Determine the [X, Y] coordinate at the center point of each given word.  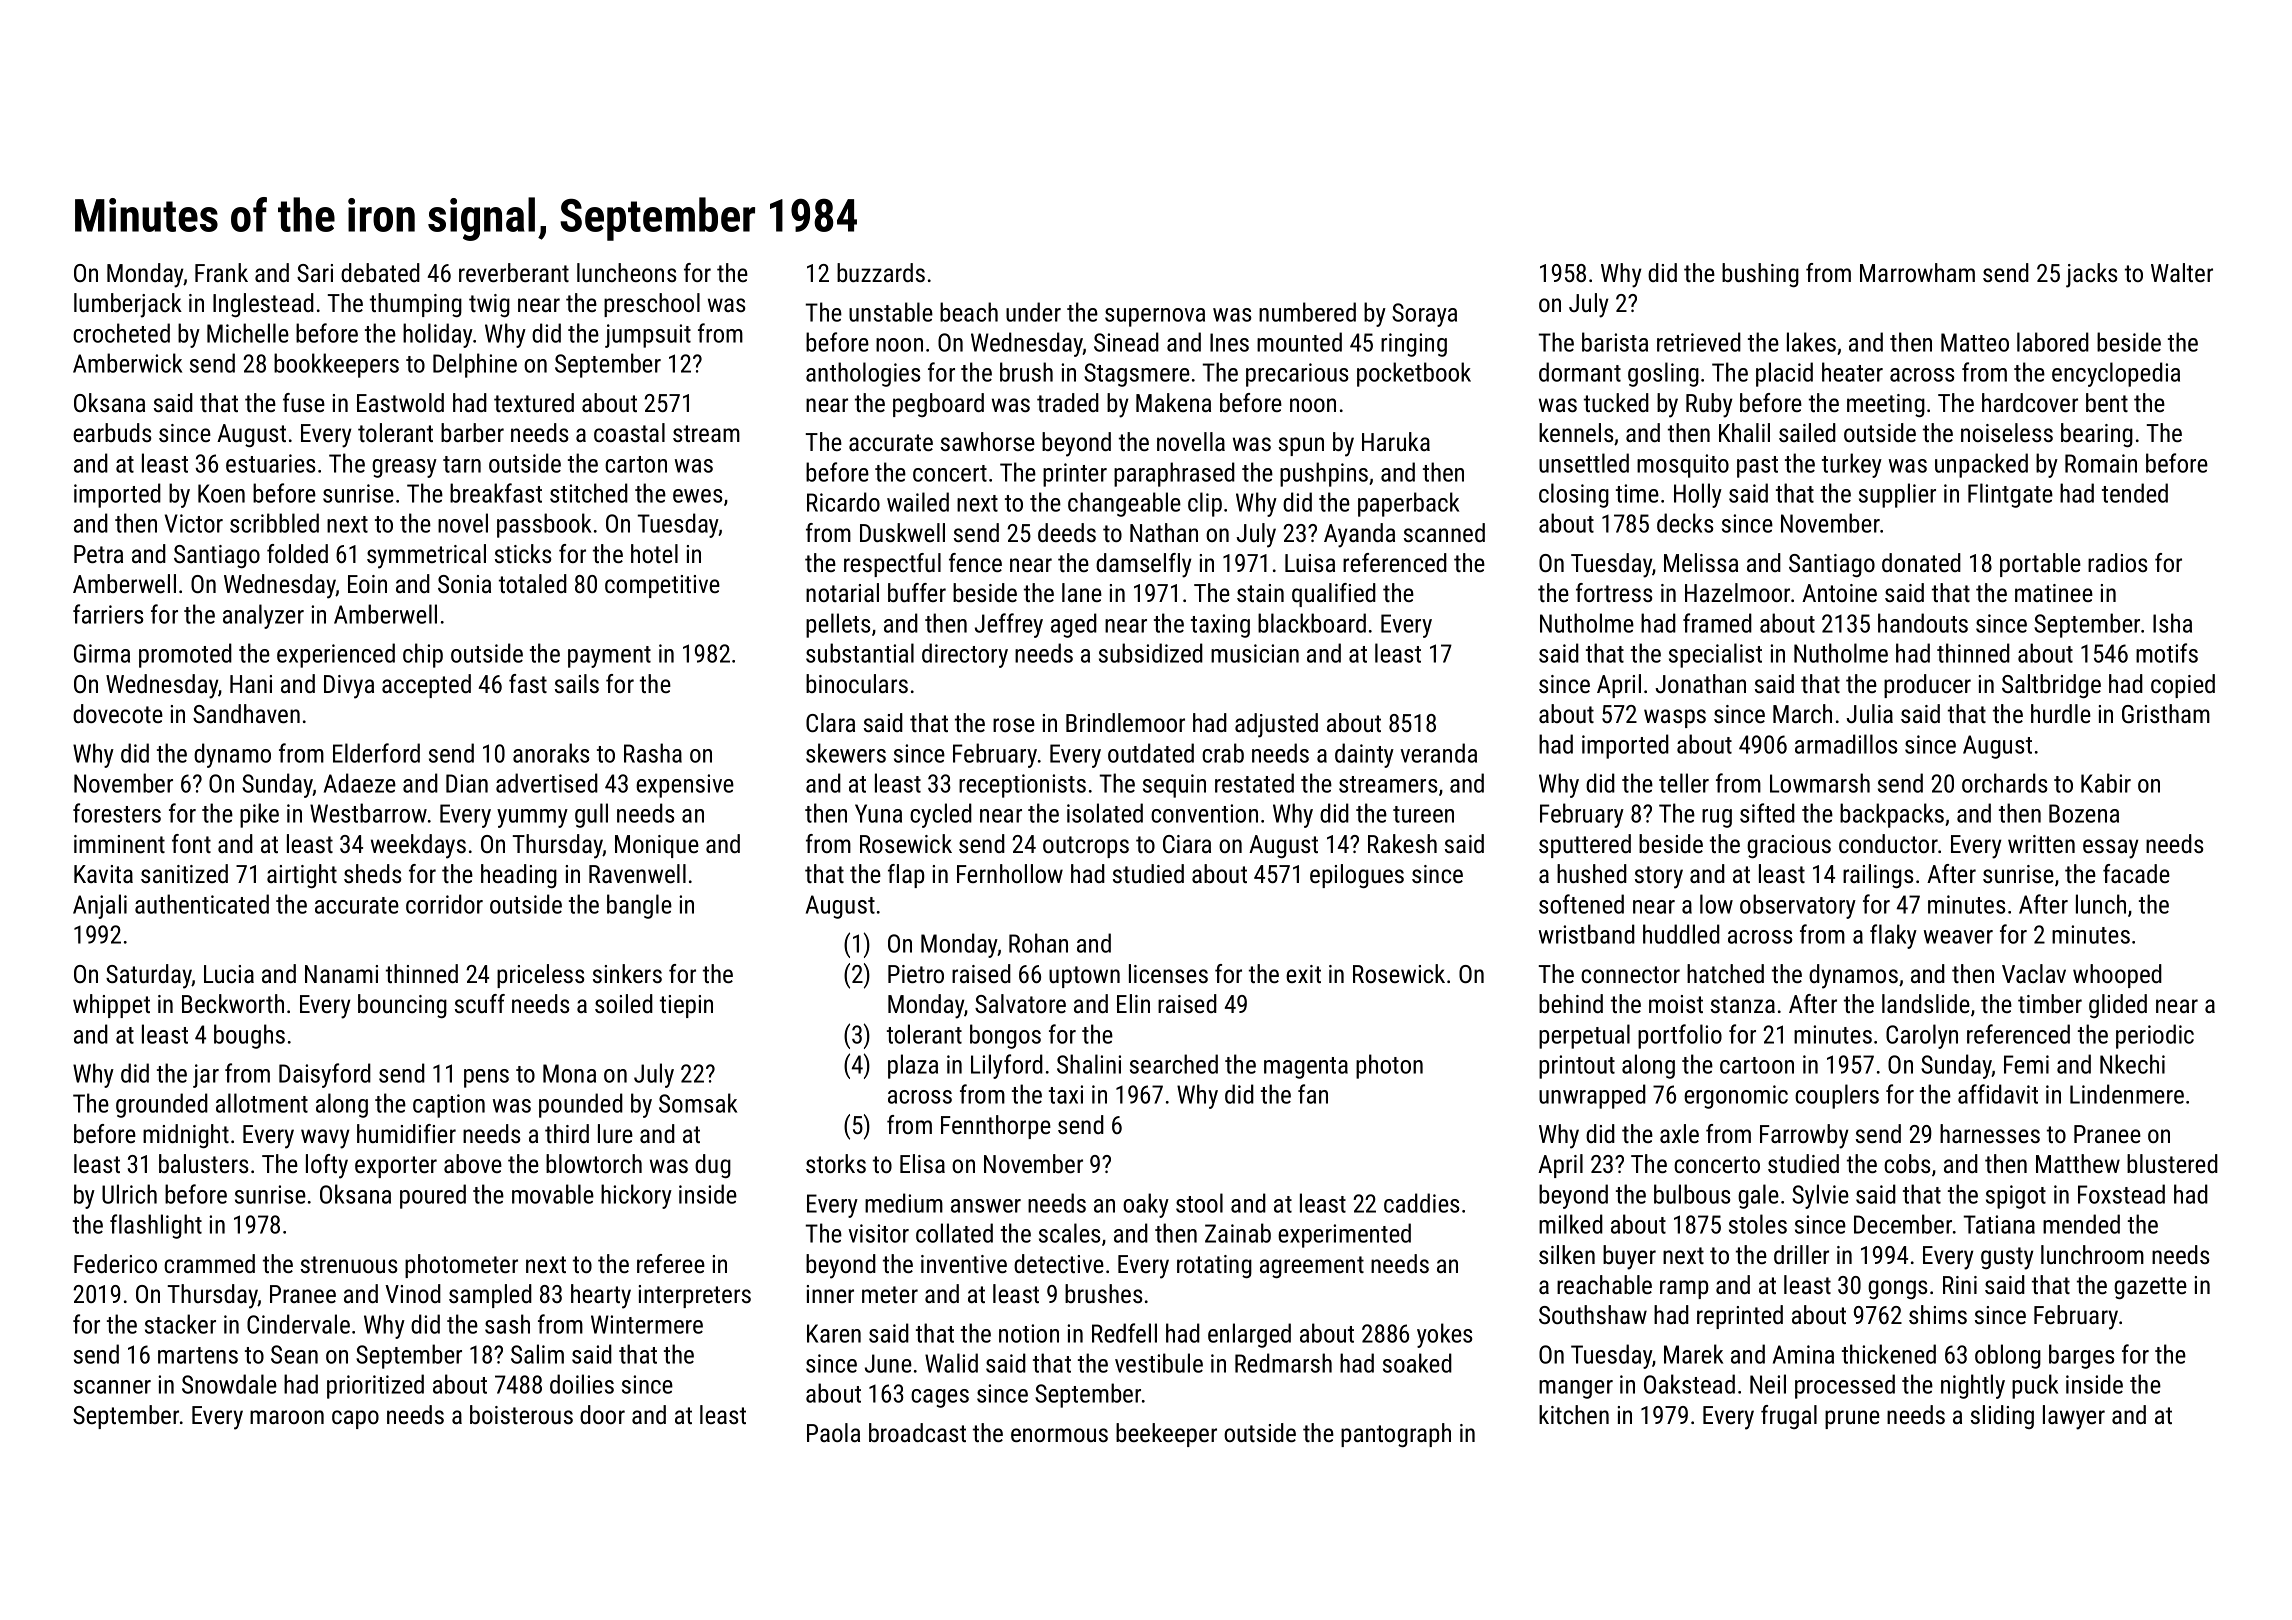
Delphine [475, 365]
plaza [913, 1066]
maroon [287, 1417]
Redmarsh [1283, 1363]
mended [2081, 1224]
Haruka [1396, 441]
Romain [2101, 463]
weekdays [418, 846]
